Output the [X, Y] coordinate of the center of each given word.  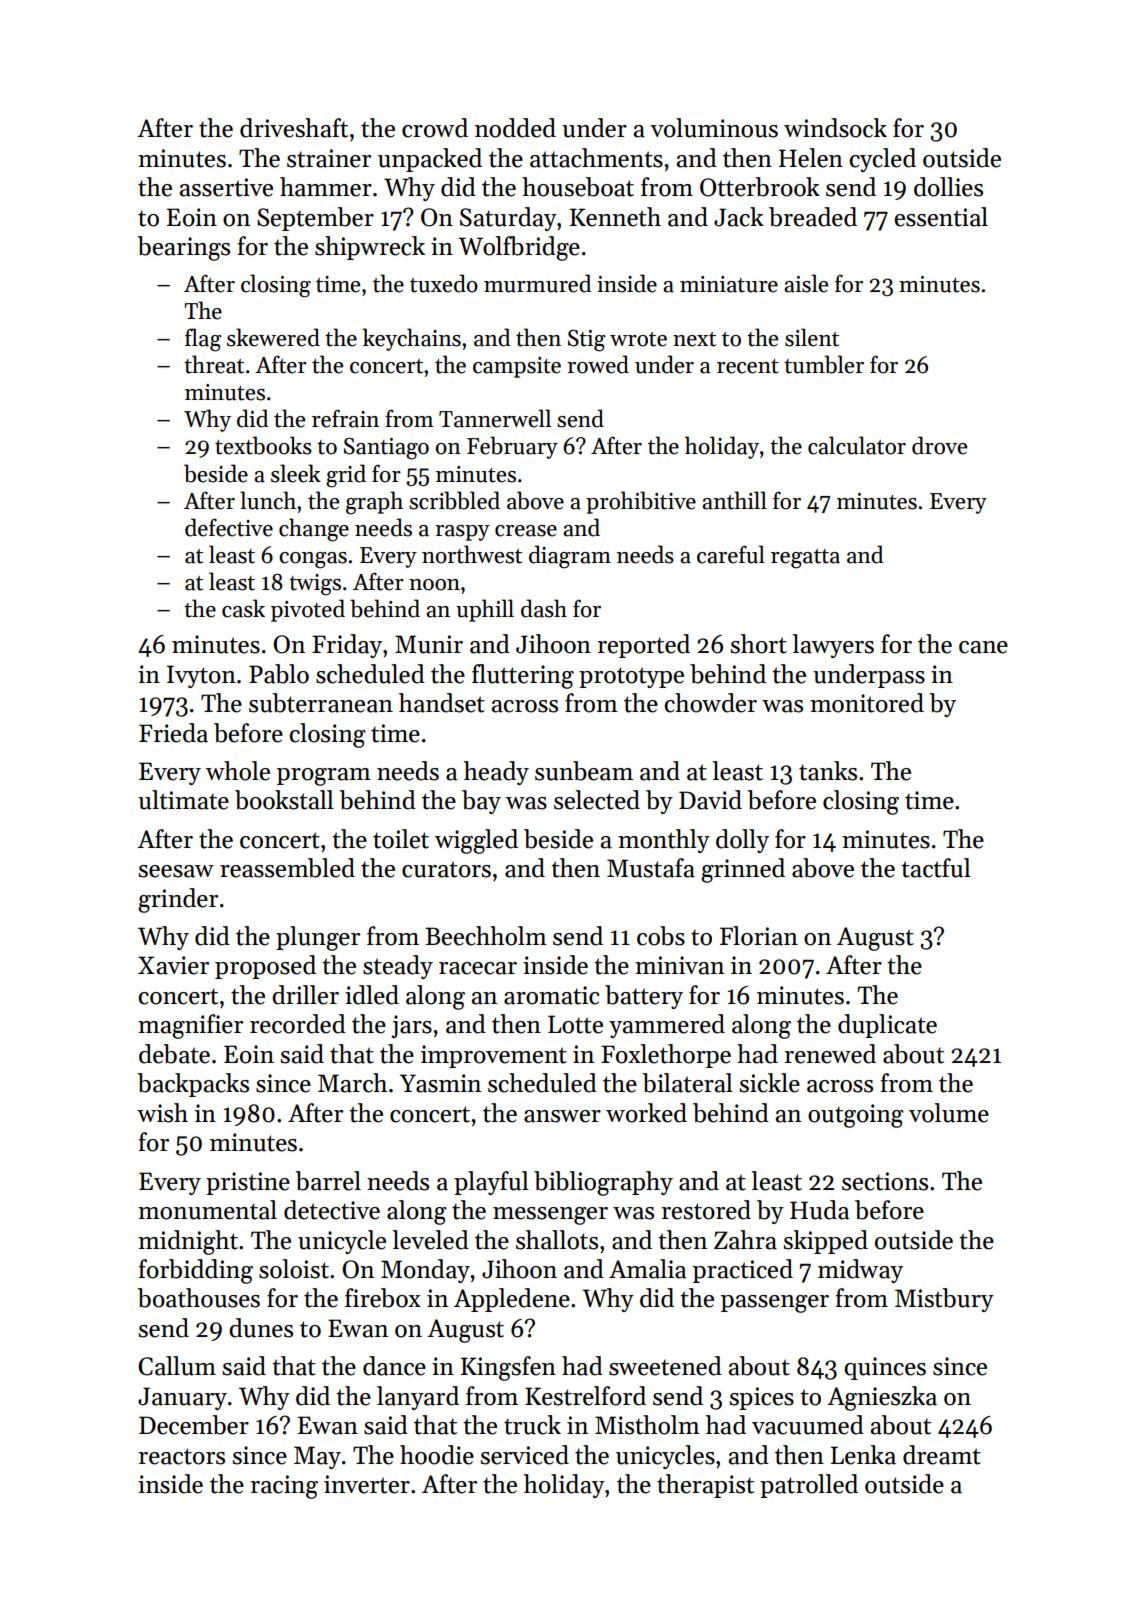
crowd [435, 128]
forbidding [195, 1271]
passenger [775, 1304]
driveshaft [294, 128]
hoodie [437, 1455]
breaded [813, 217]
